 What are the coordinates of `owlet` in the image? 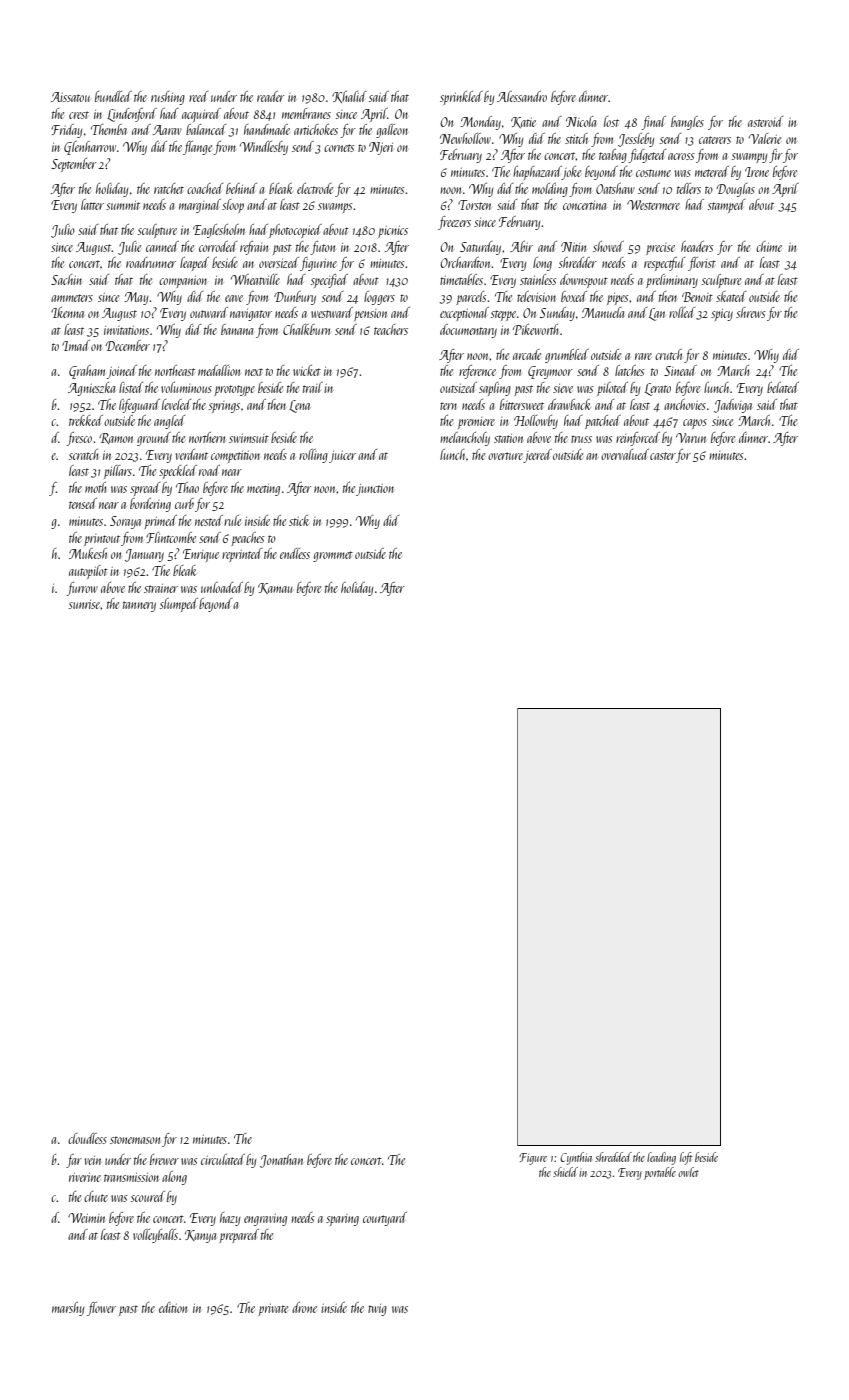 It's located at (688, 1172).
